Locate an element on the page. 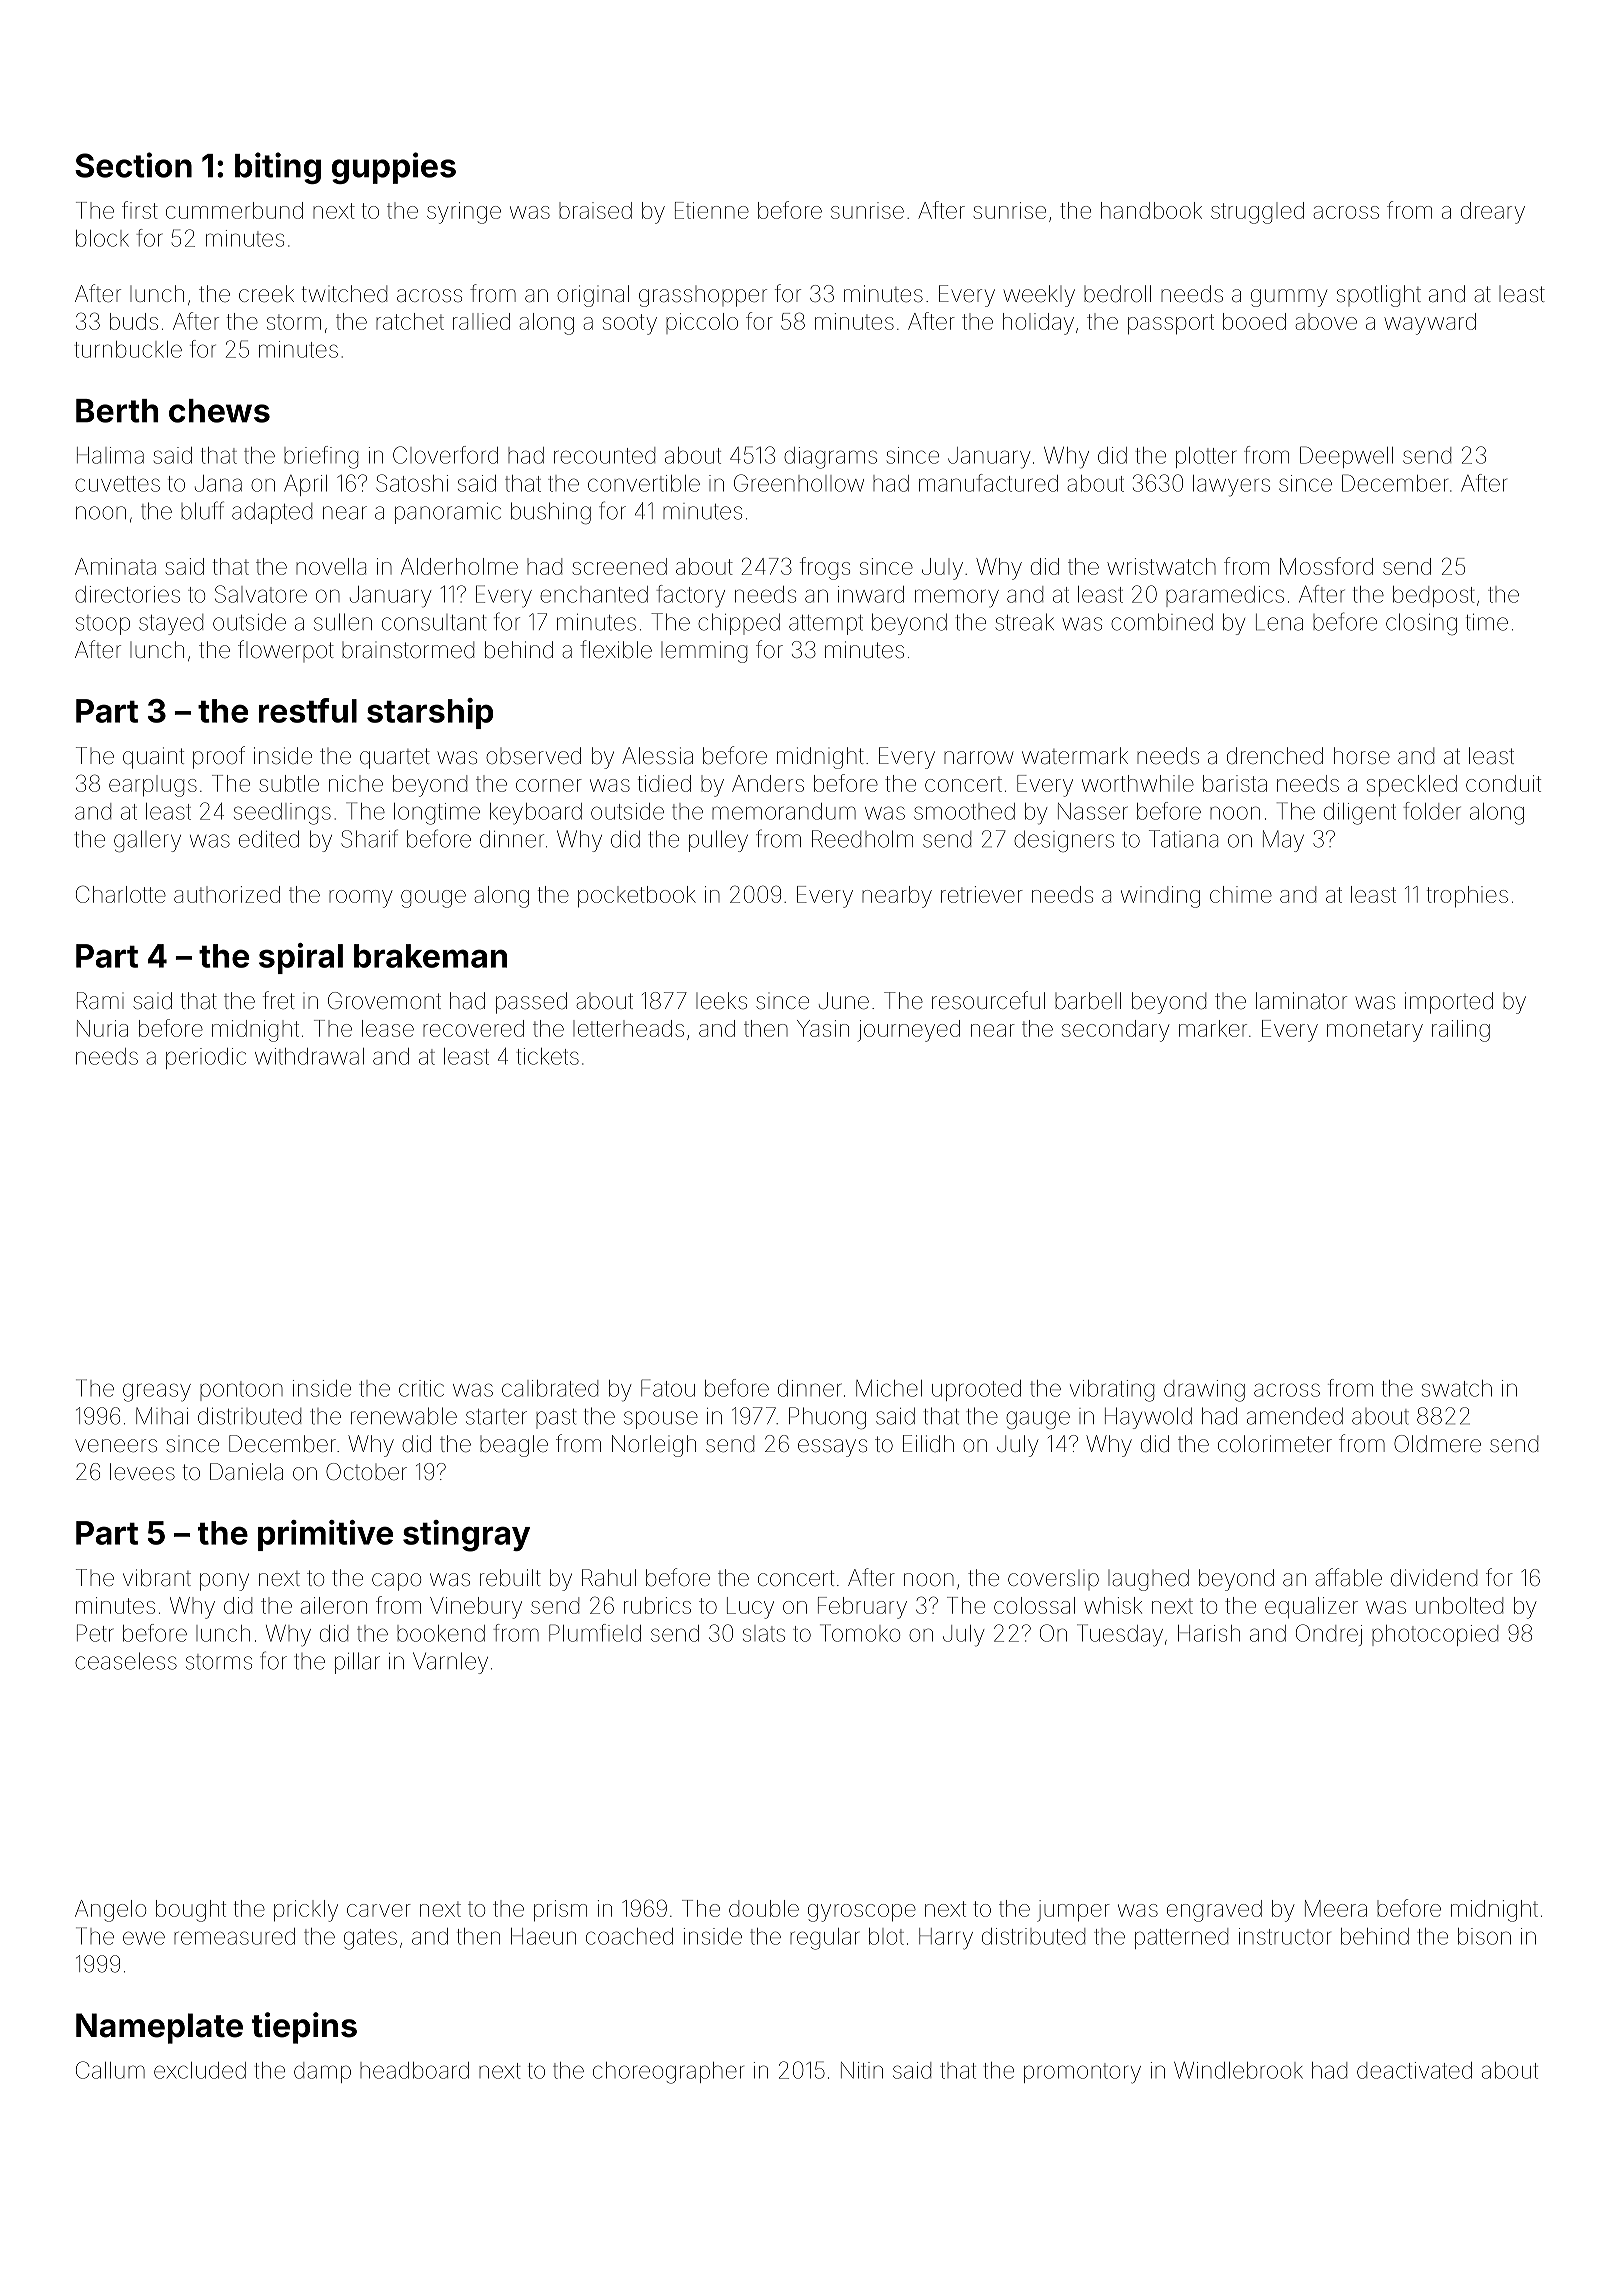 This page has width=1620, height=2292. Rahul is located at coordinates (609, 1578).
